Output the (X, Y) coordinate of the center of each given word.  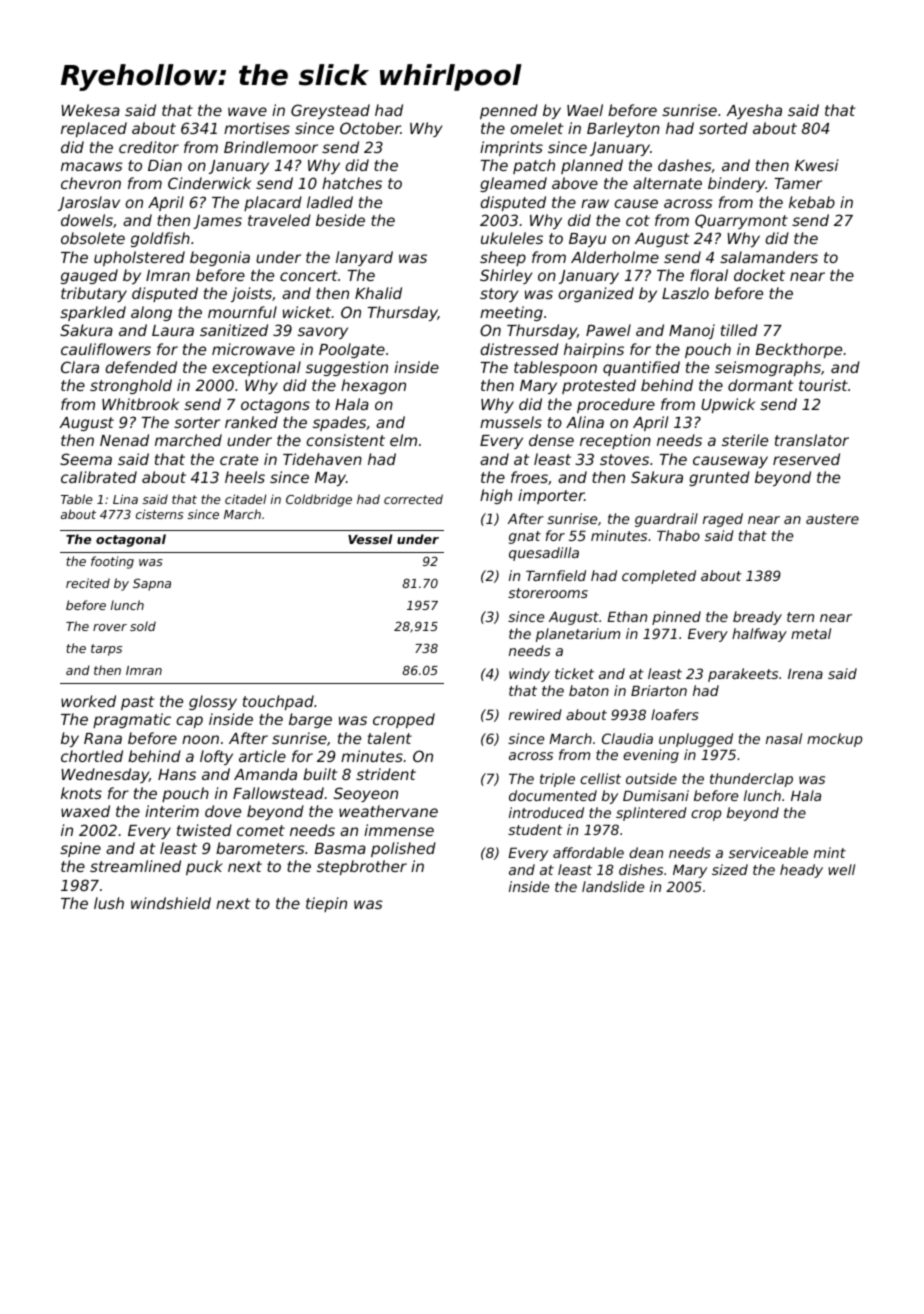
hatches (352, 183)
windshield (171, 903)
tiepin (326, 904)
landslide (613, 886)
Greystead (330, 111)
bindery (737, 184)
